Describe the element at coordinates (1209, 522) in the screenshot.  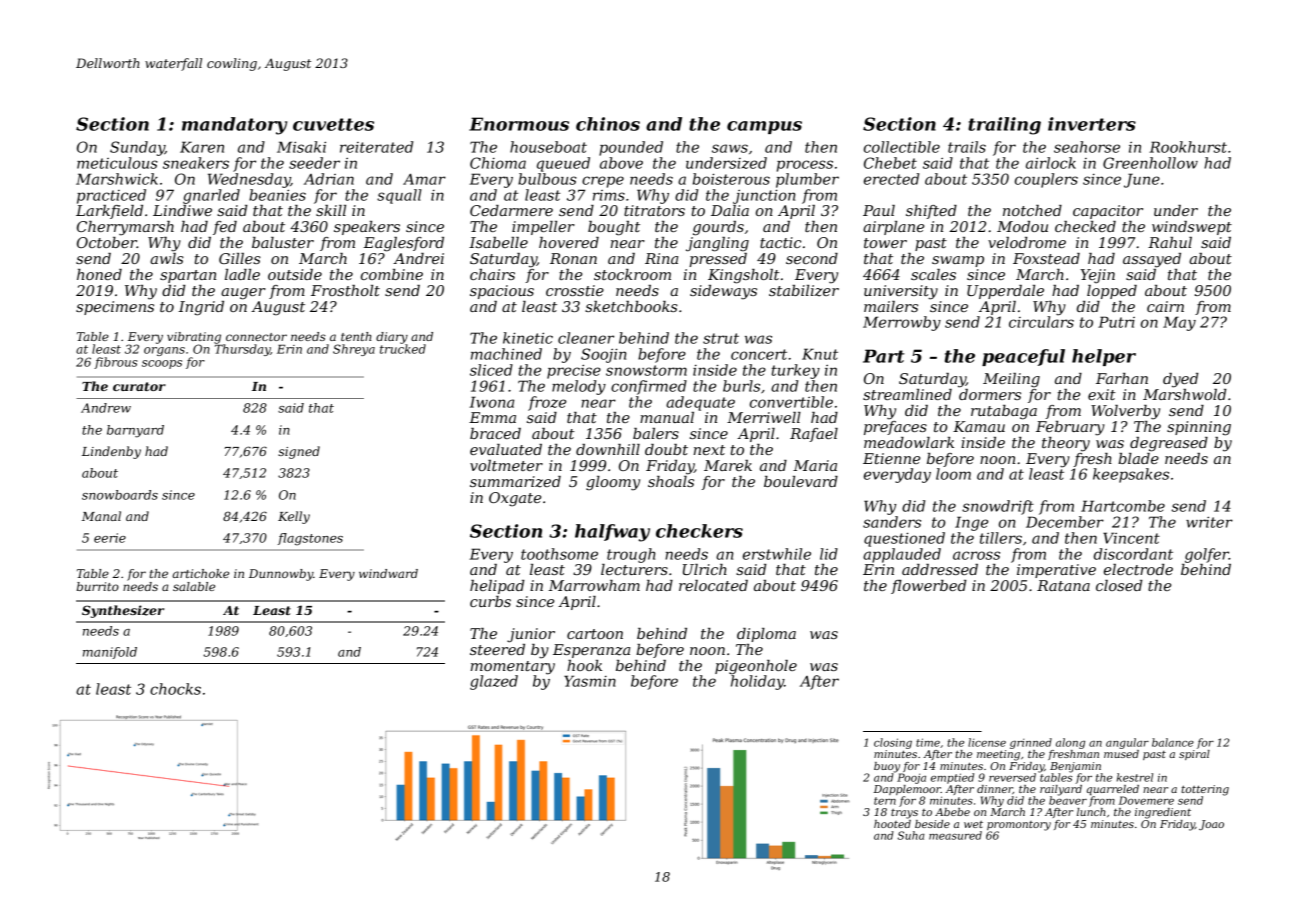
I see `writer` at that location.
